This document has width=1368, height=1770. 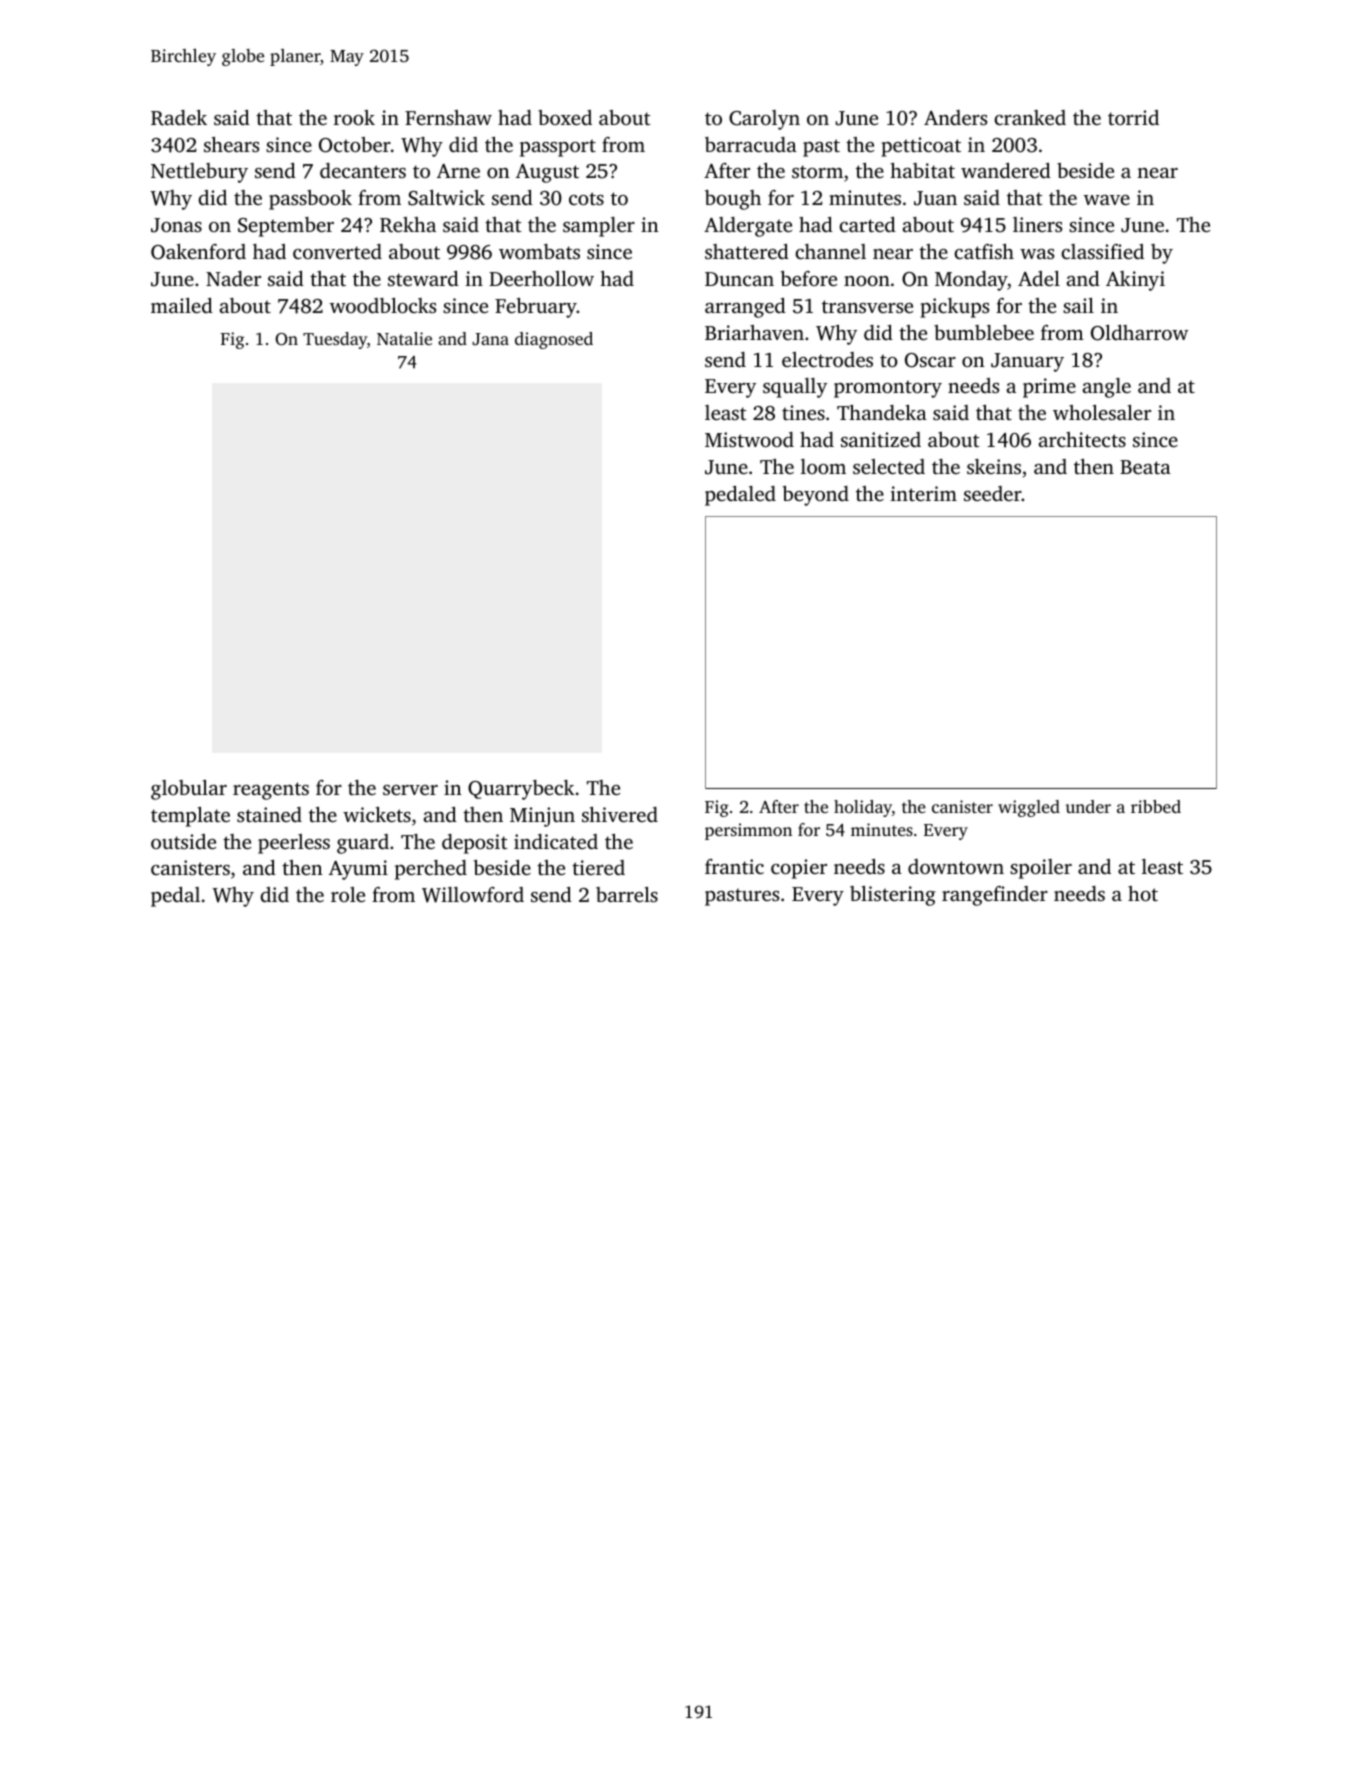 What do you see at coordinates (867, 306) in the document?
I see `transverse` at bounding box center [867, 306].
